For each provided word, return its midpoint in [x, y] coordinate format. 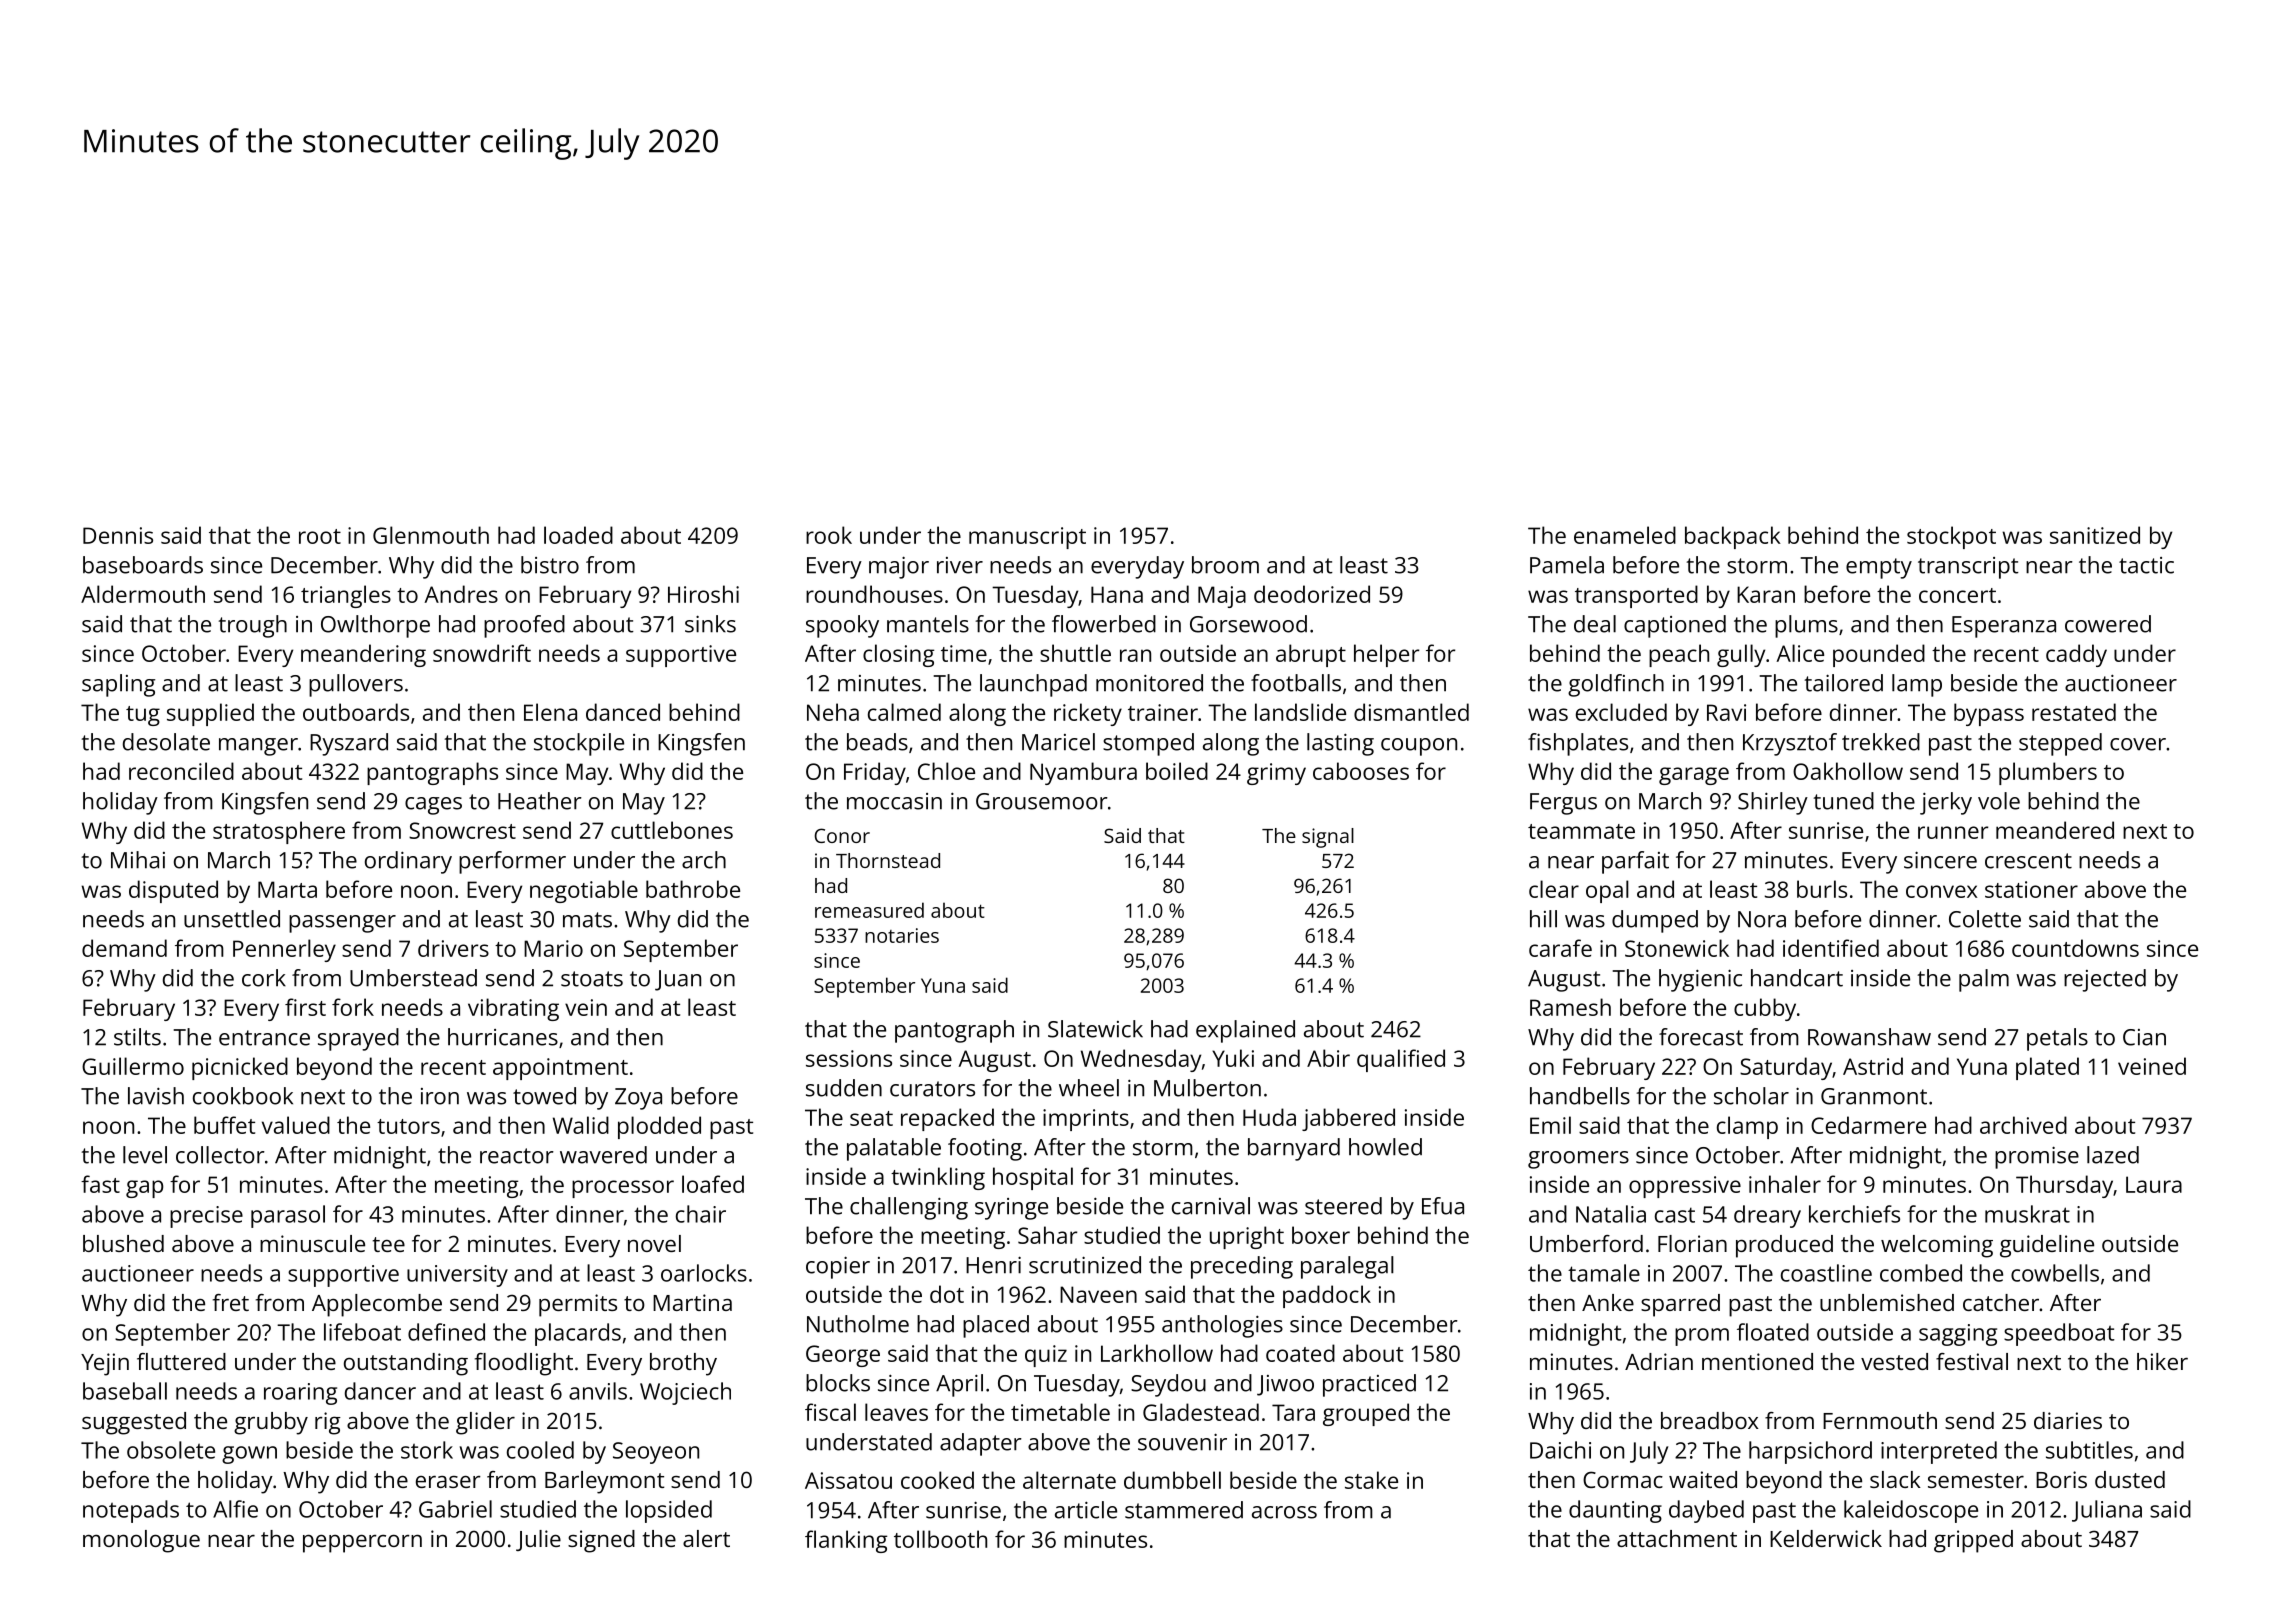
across [1284, 1512]
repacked [947, 1119]
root [320, 536]
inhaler [1785, 1184]
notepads [131, 1511]
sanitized [2095, 535]
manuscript [1027, 538]
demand [124, 948]
